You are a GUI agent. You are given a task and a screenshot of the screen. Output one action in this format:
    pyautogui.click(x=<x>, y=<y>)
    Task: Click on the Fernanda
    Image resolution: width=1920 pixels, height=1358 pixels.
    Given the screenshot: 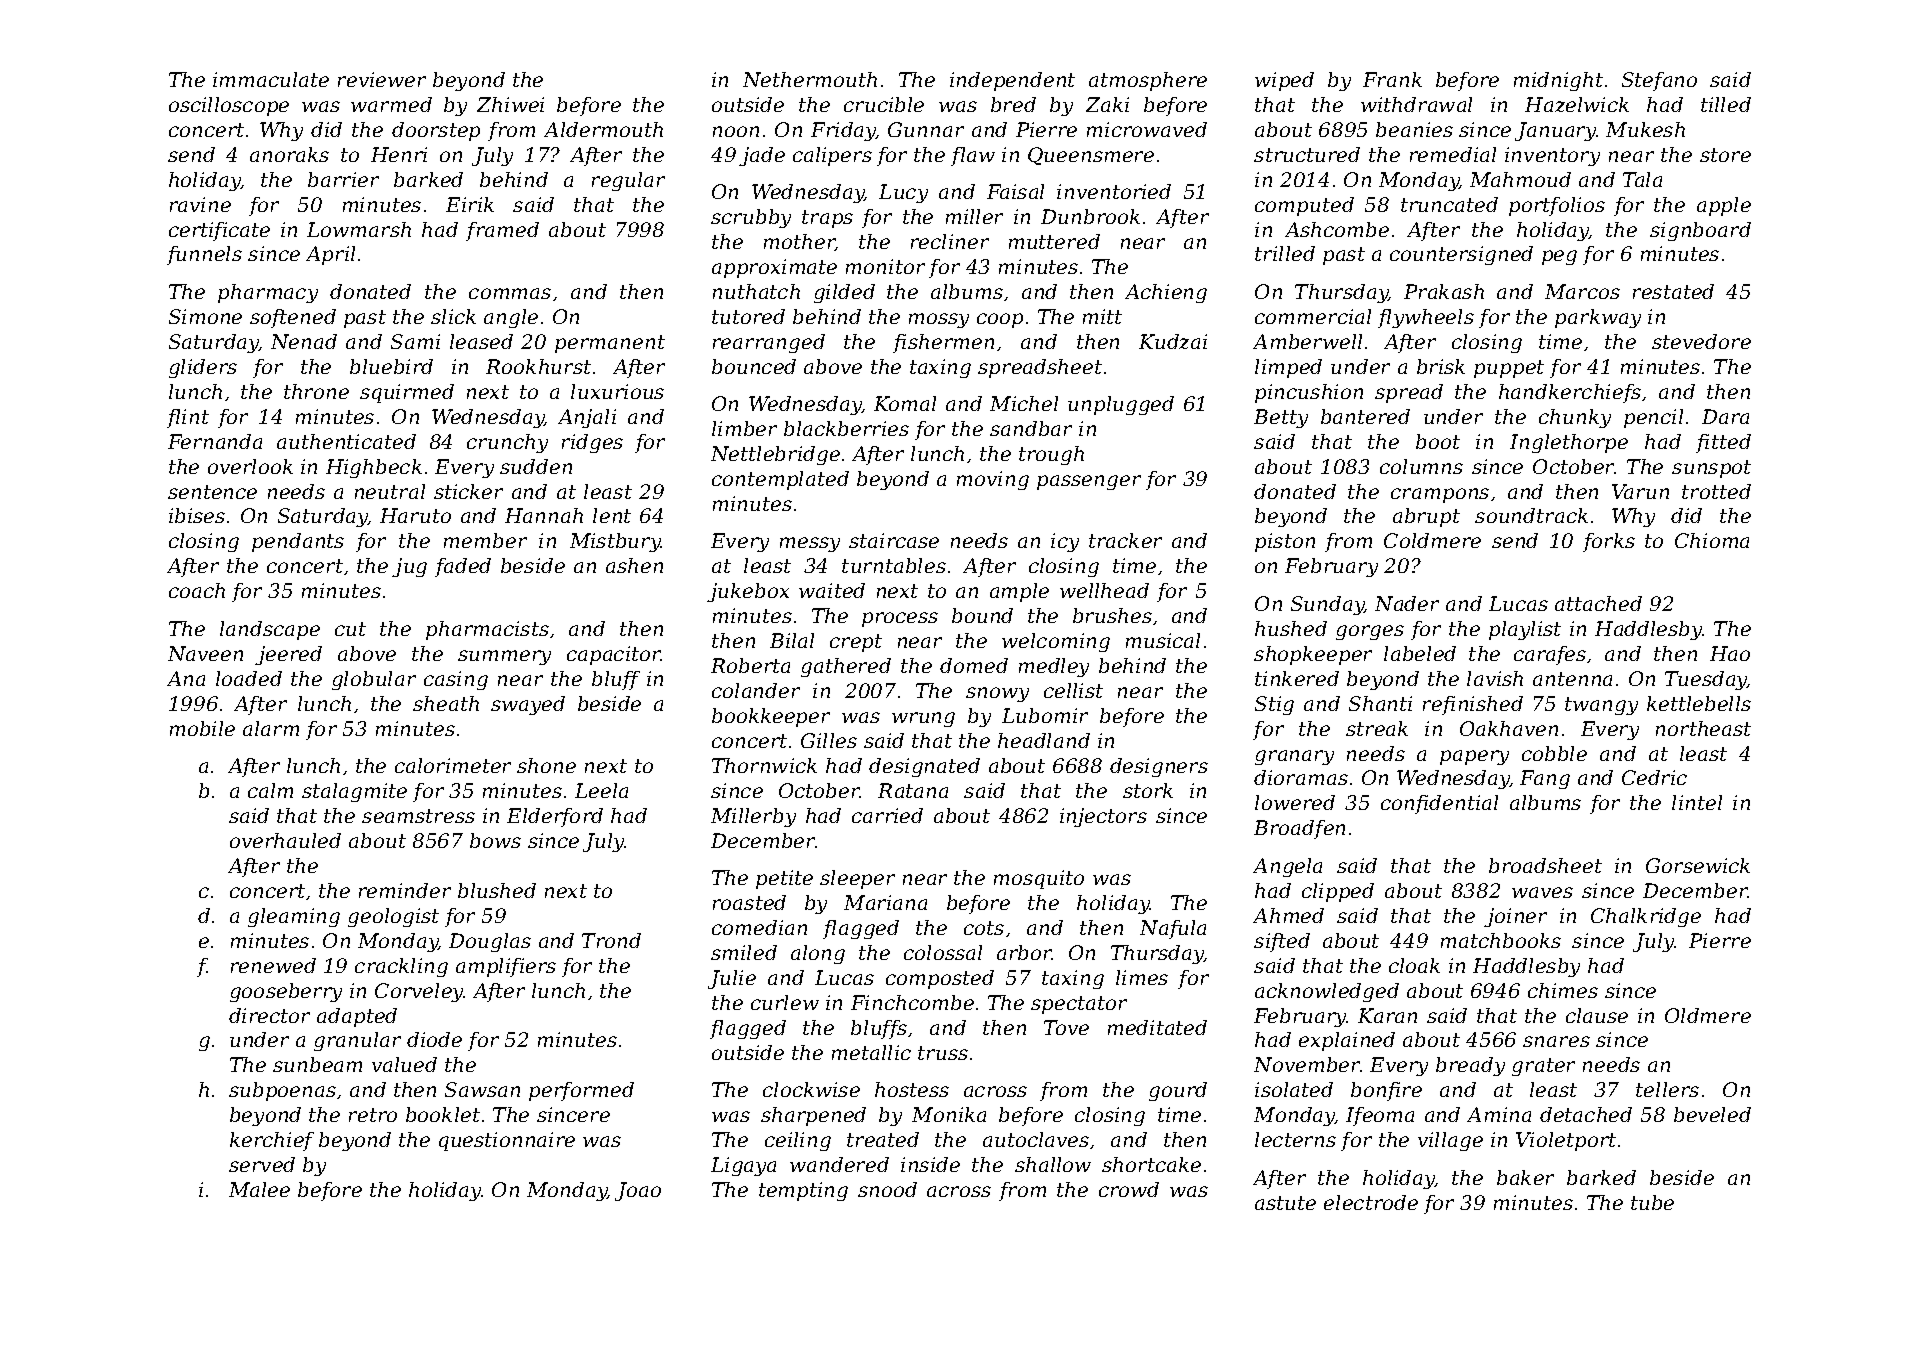 What is the action you would take?
    pyautogui.click(x=215, y=441)
